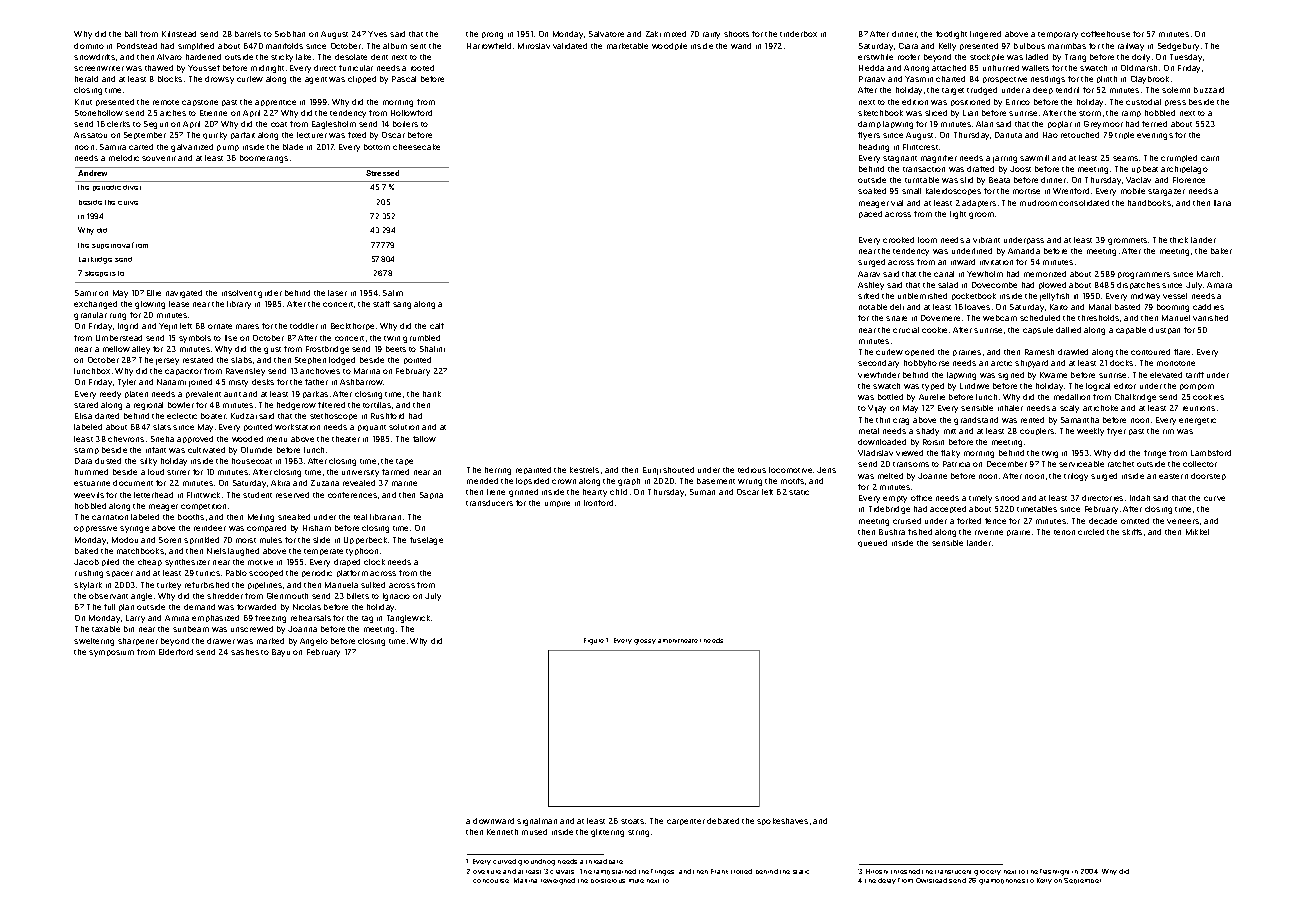 The height and width of the page is (924, 1308). Describe the element at coordinates (281, 653) in the page. I see `Bayu` at that location.
